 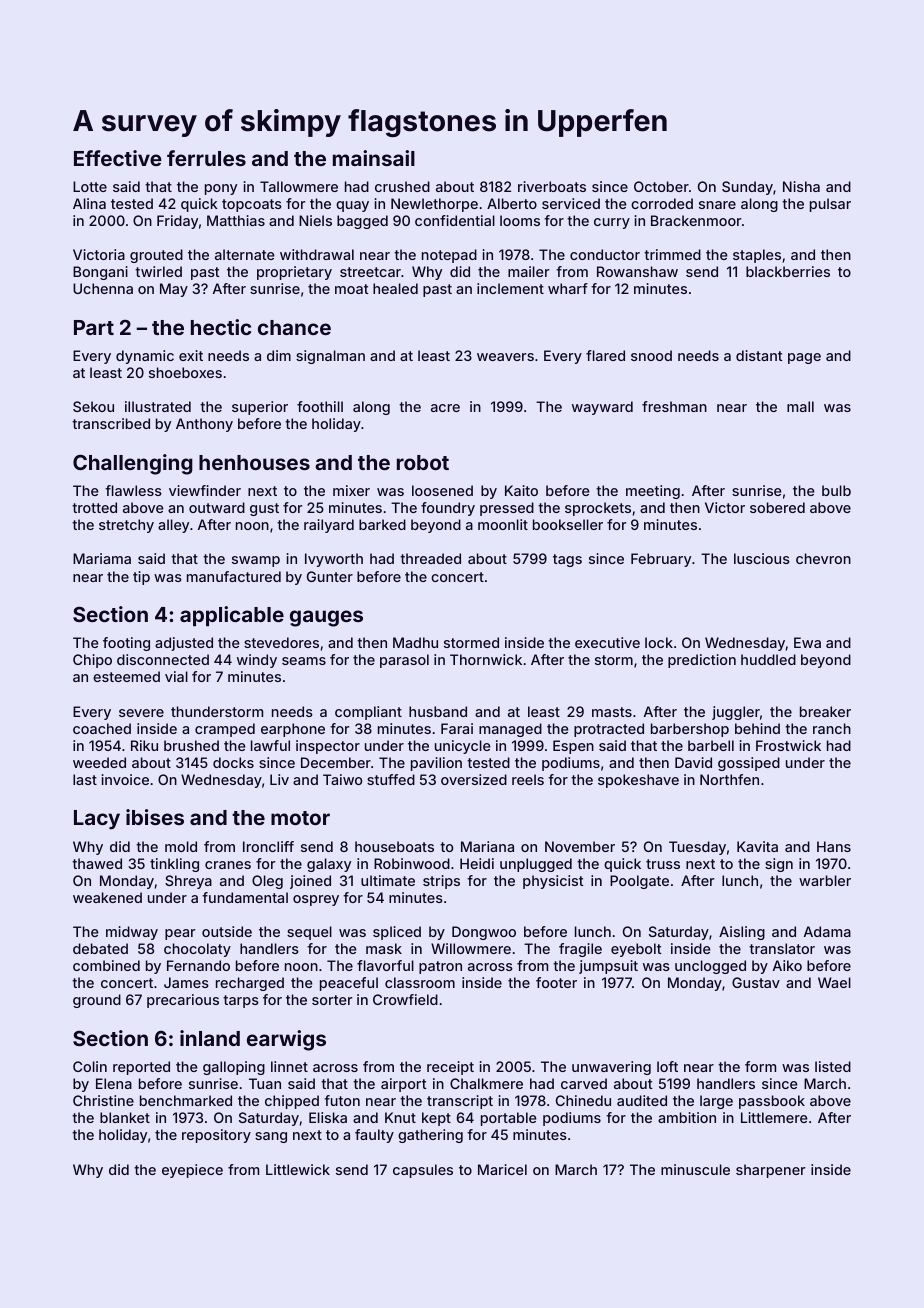 I want to click on Dongwoo, so click(x=484, y=933).
